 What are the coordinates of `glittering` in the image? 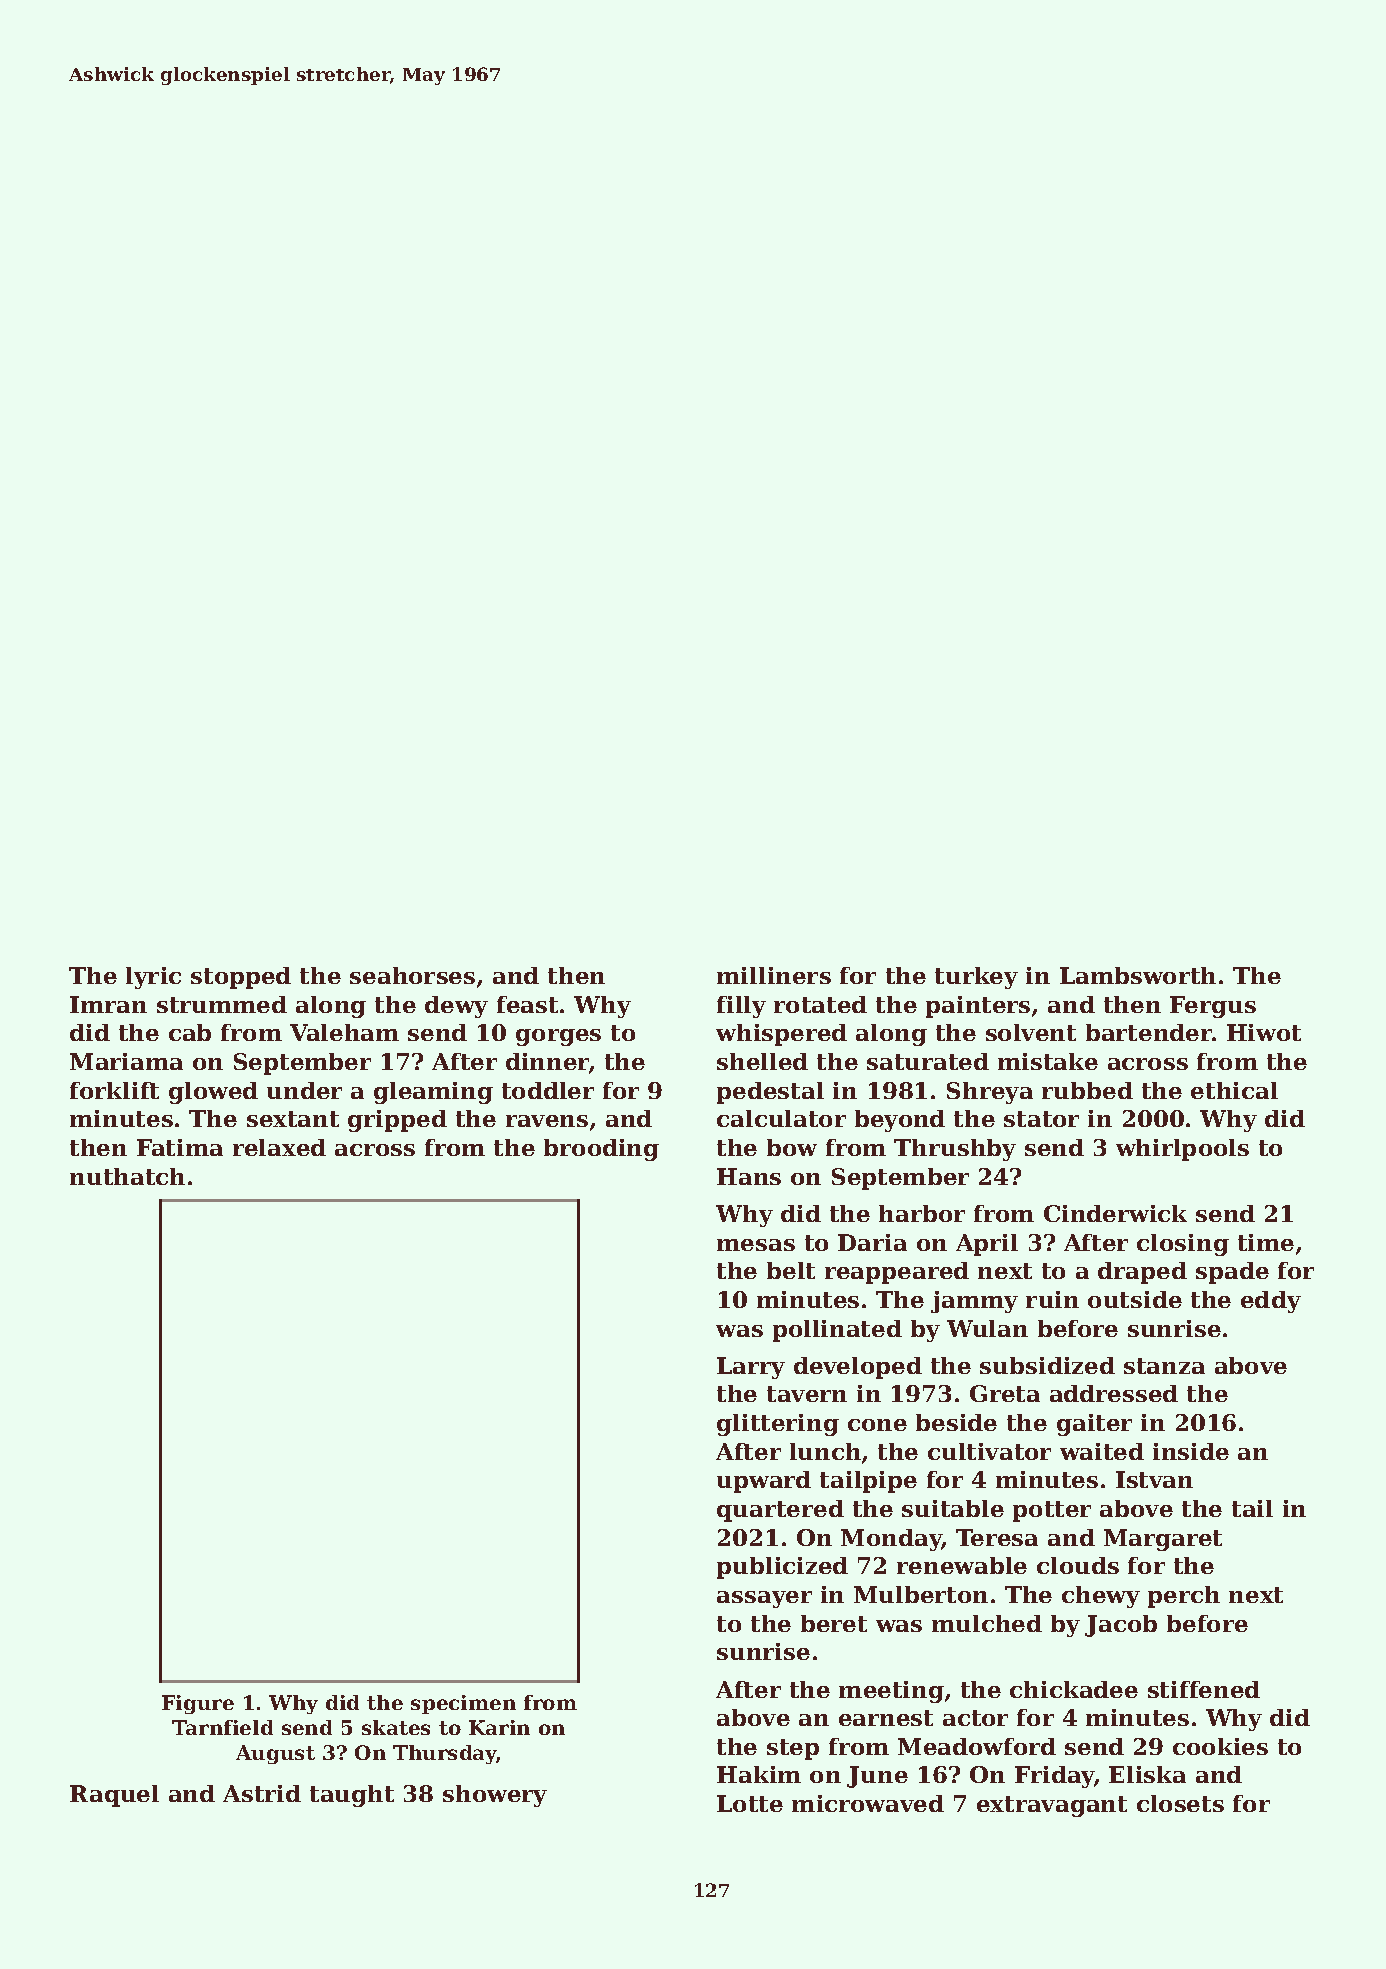 It's located at (778, 1425).
